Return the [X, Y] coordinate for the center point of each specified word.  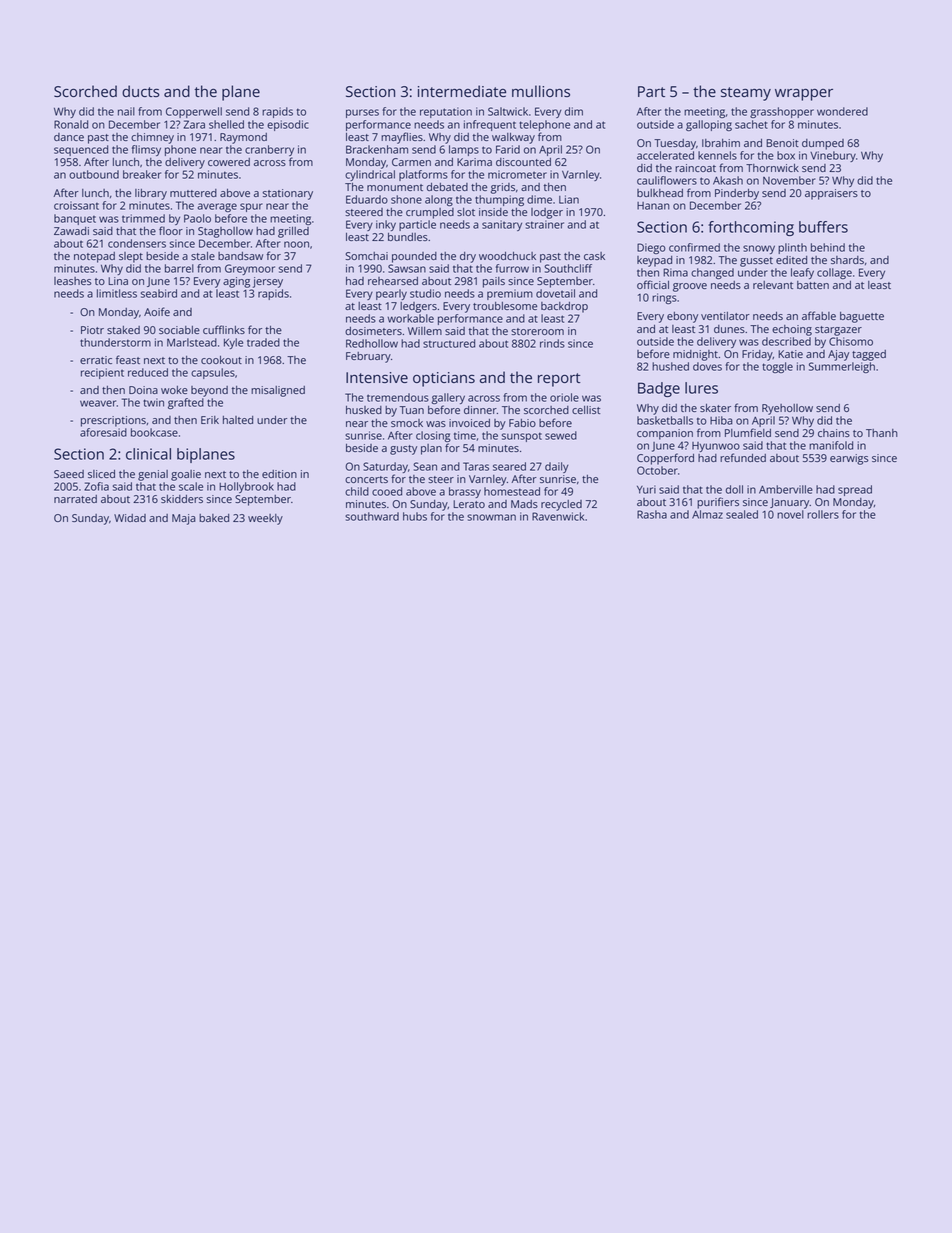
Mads [524, 504]
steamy [746, 94]
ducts [140, 91]
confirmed [694, 247]
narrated [75, 499]
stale [203, 256]
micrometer [517, 174]
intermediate [462, 91]
